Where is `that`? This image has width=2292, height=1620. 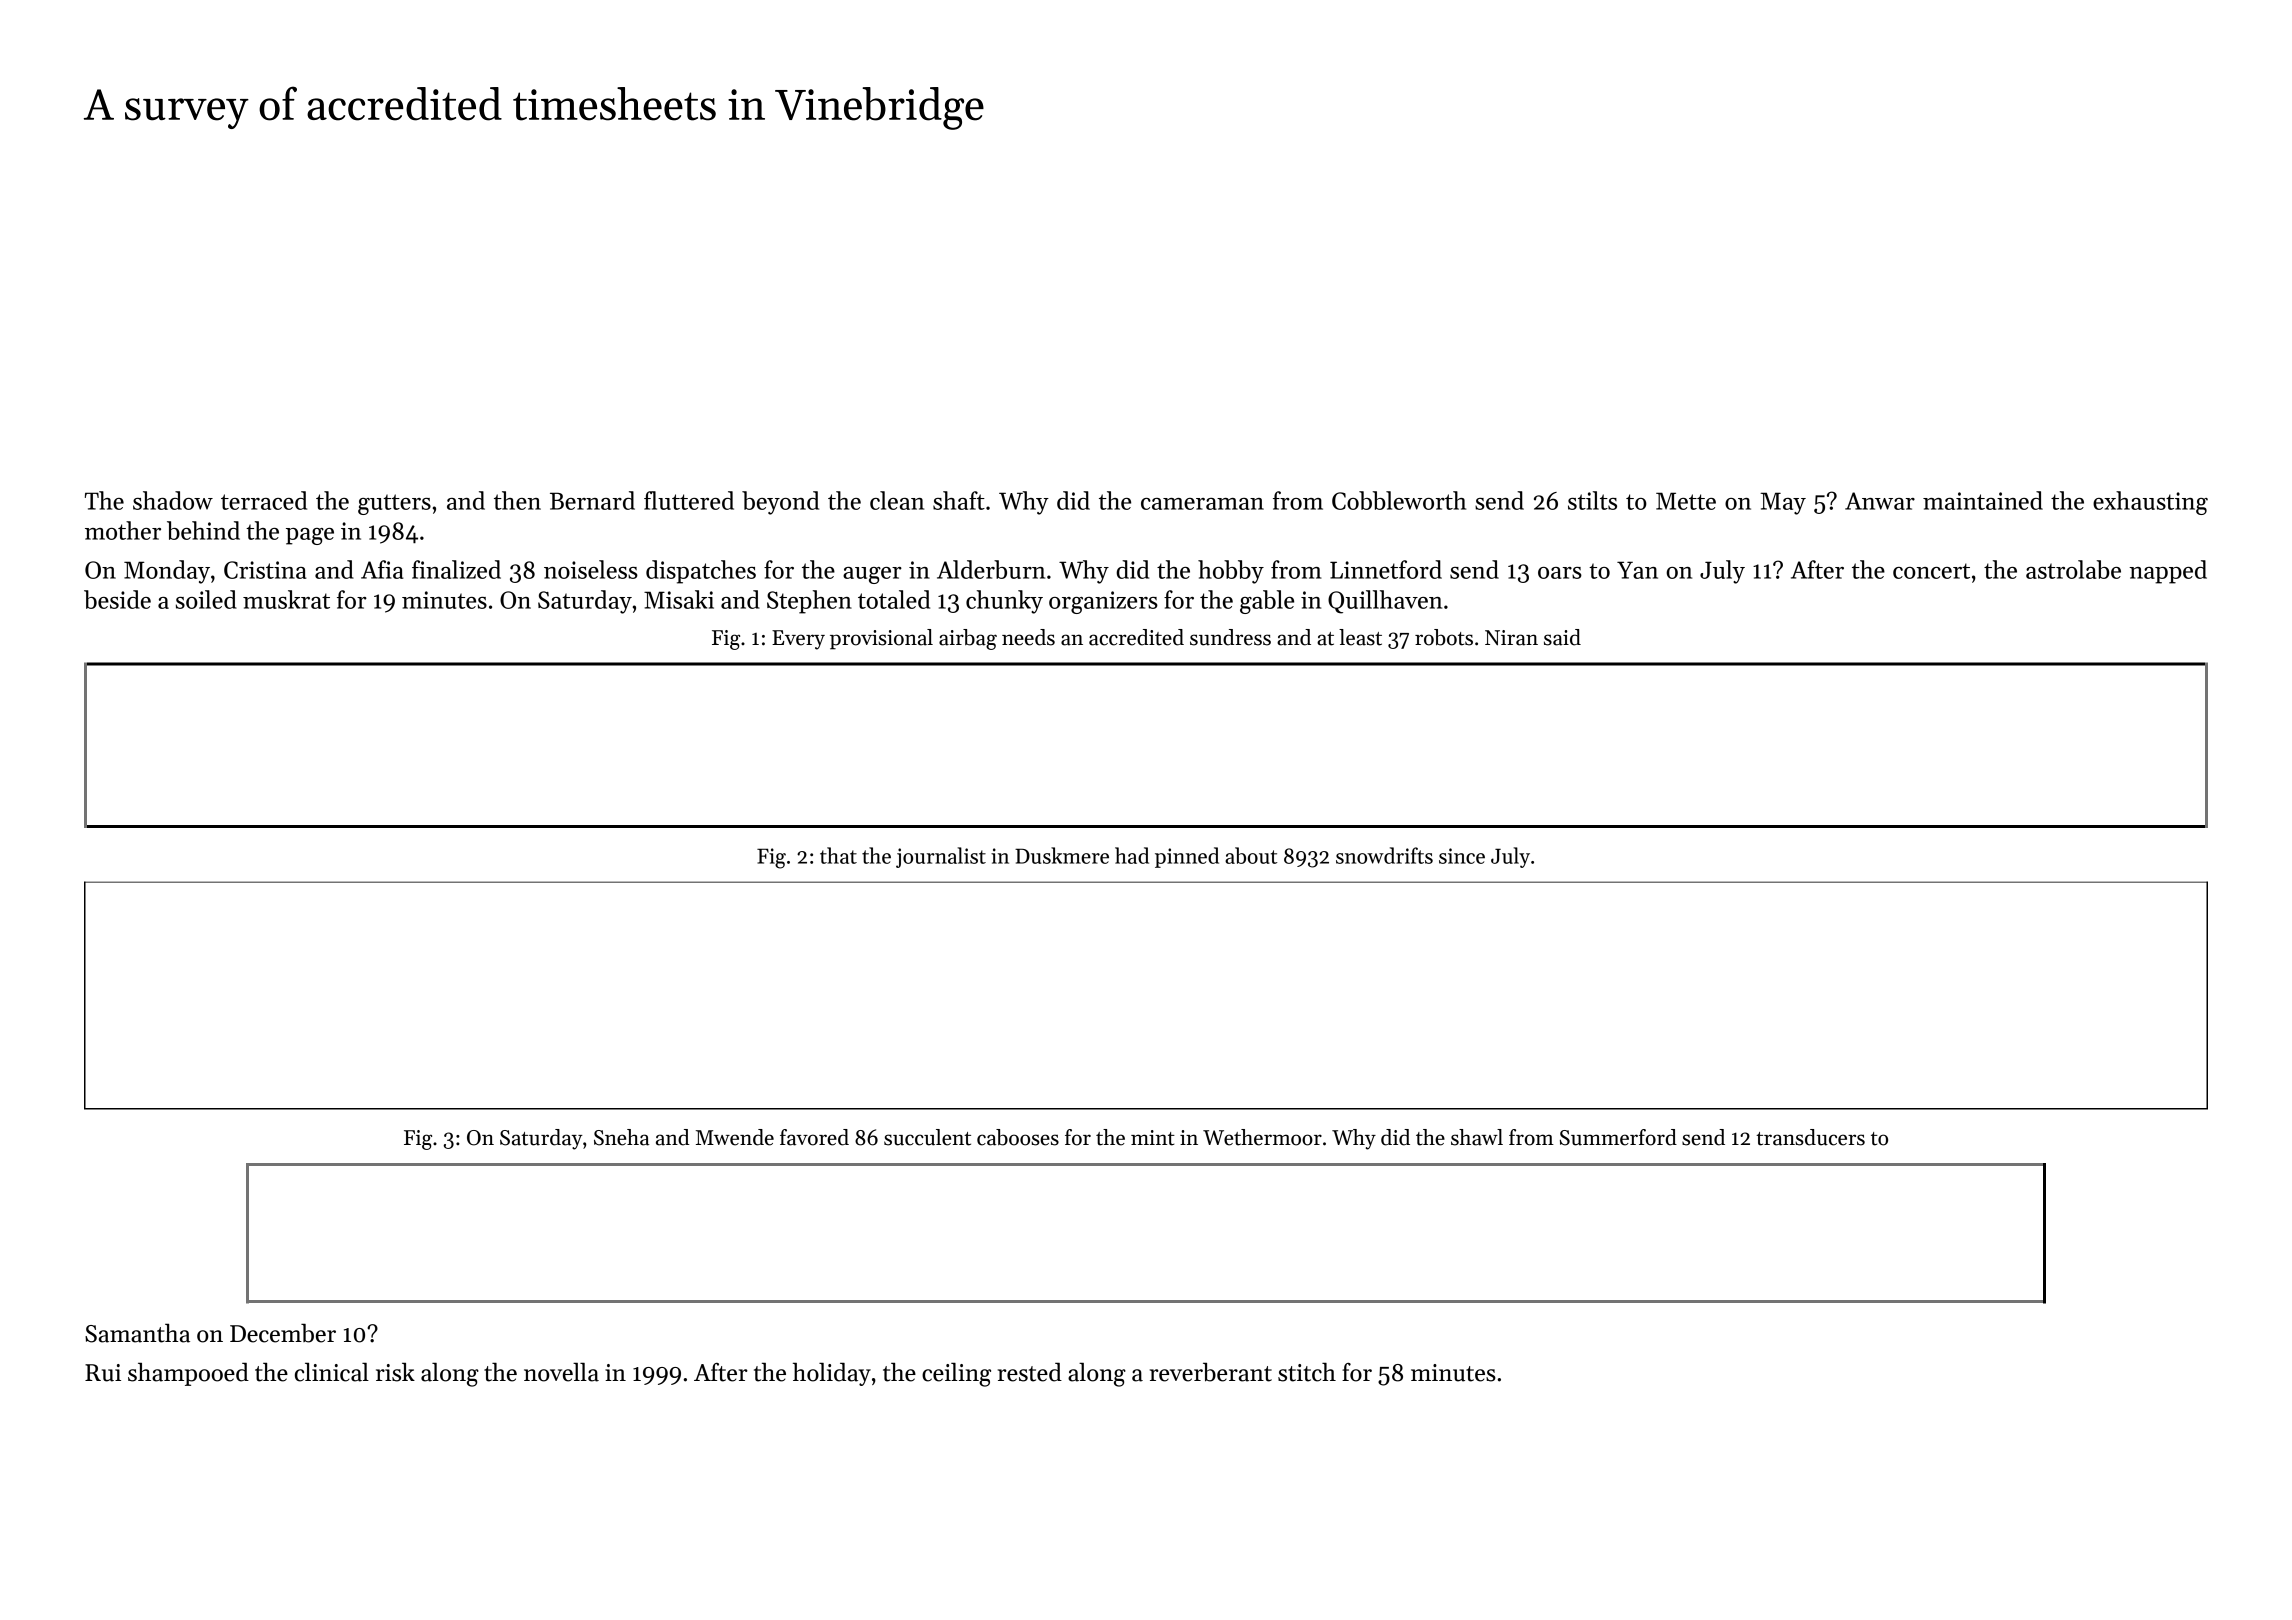 that is located at coordinates (838, 855).
